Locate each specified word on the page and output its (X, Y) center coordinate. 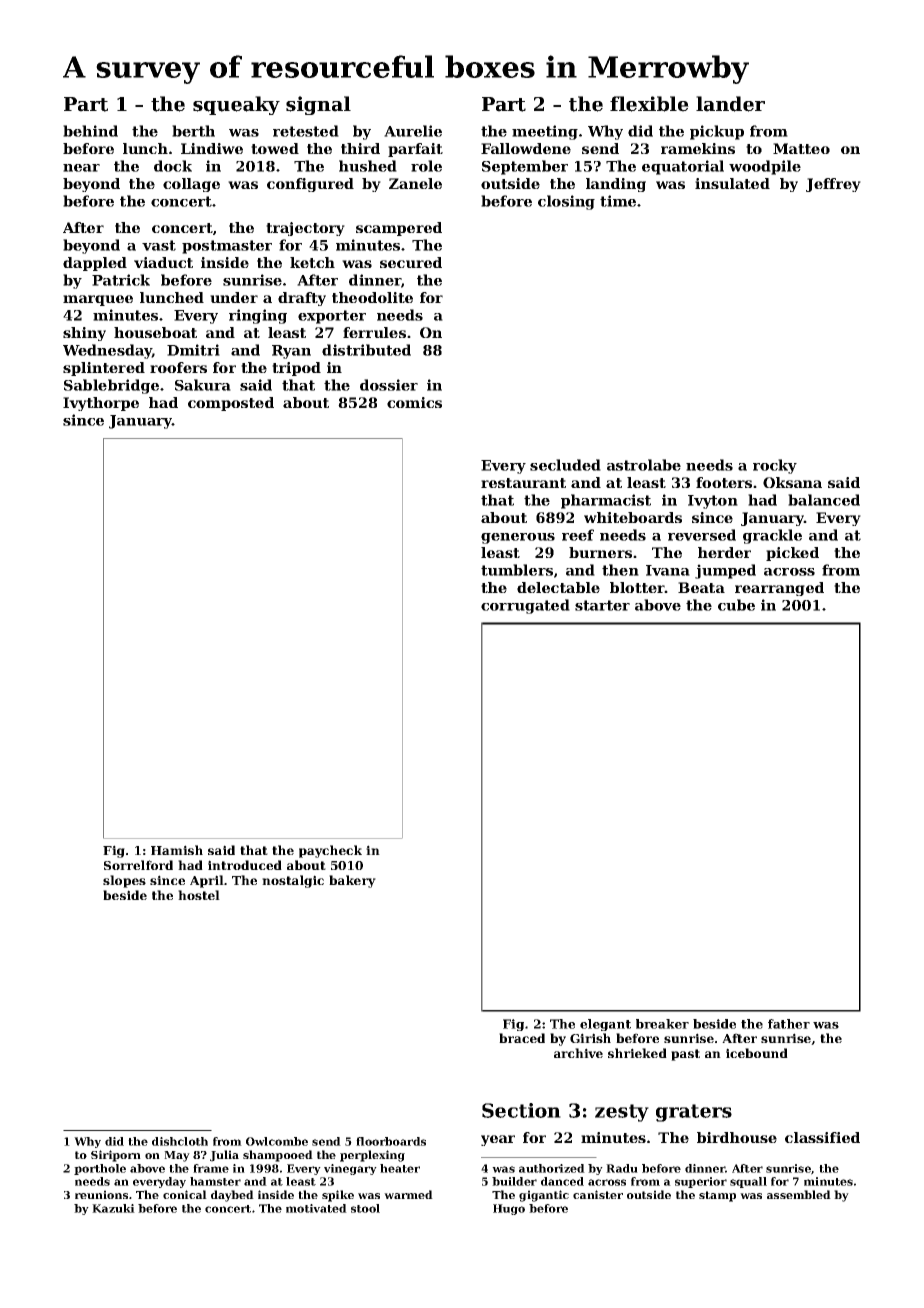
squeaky (236, 105)
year (498, 1140)
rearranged (779, 589)
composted (231, 404)
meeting (545, 132)
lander (730, 104)
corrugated (525, 606)
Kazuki (113, 1208)
